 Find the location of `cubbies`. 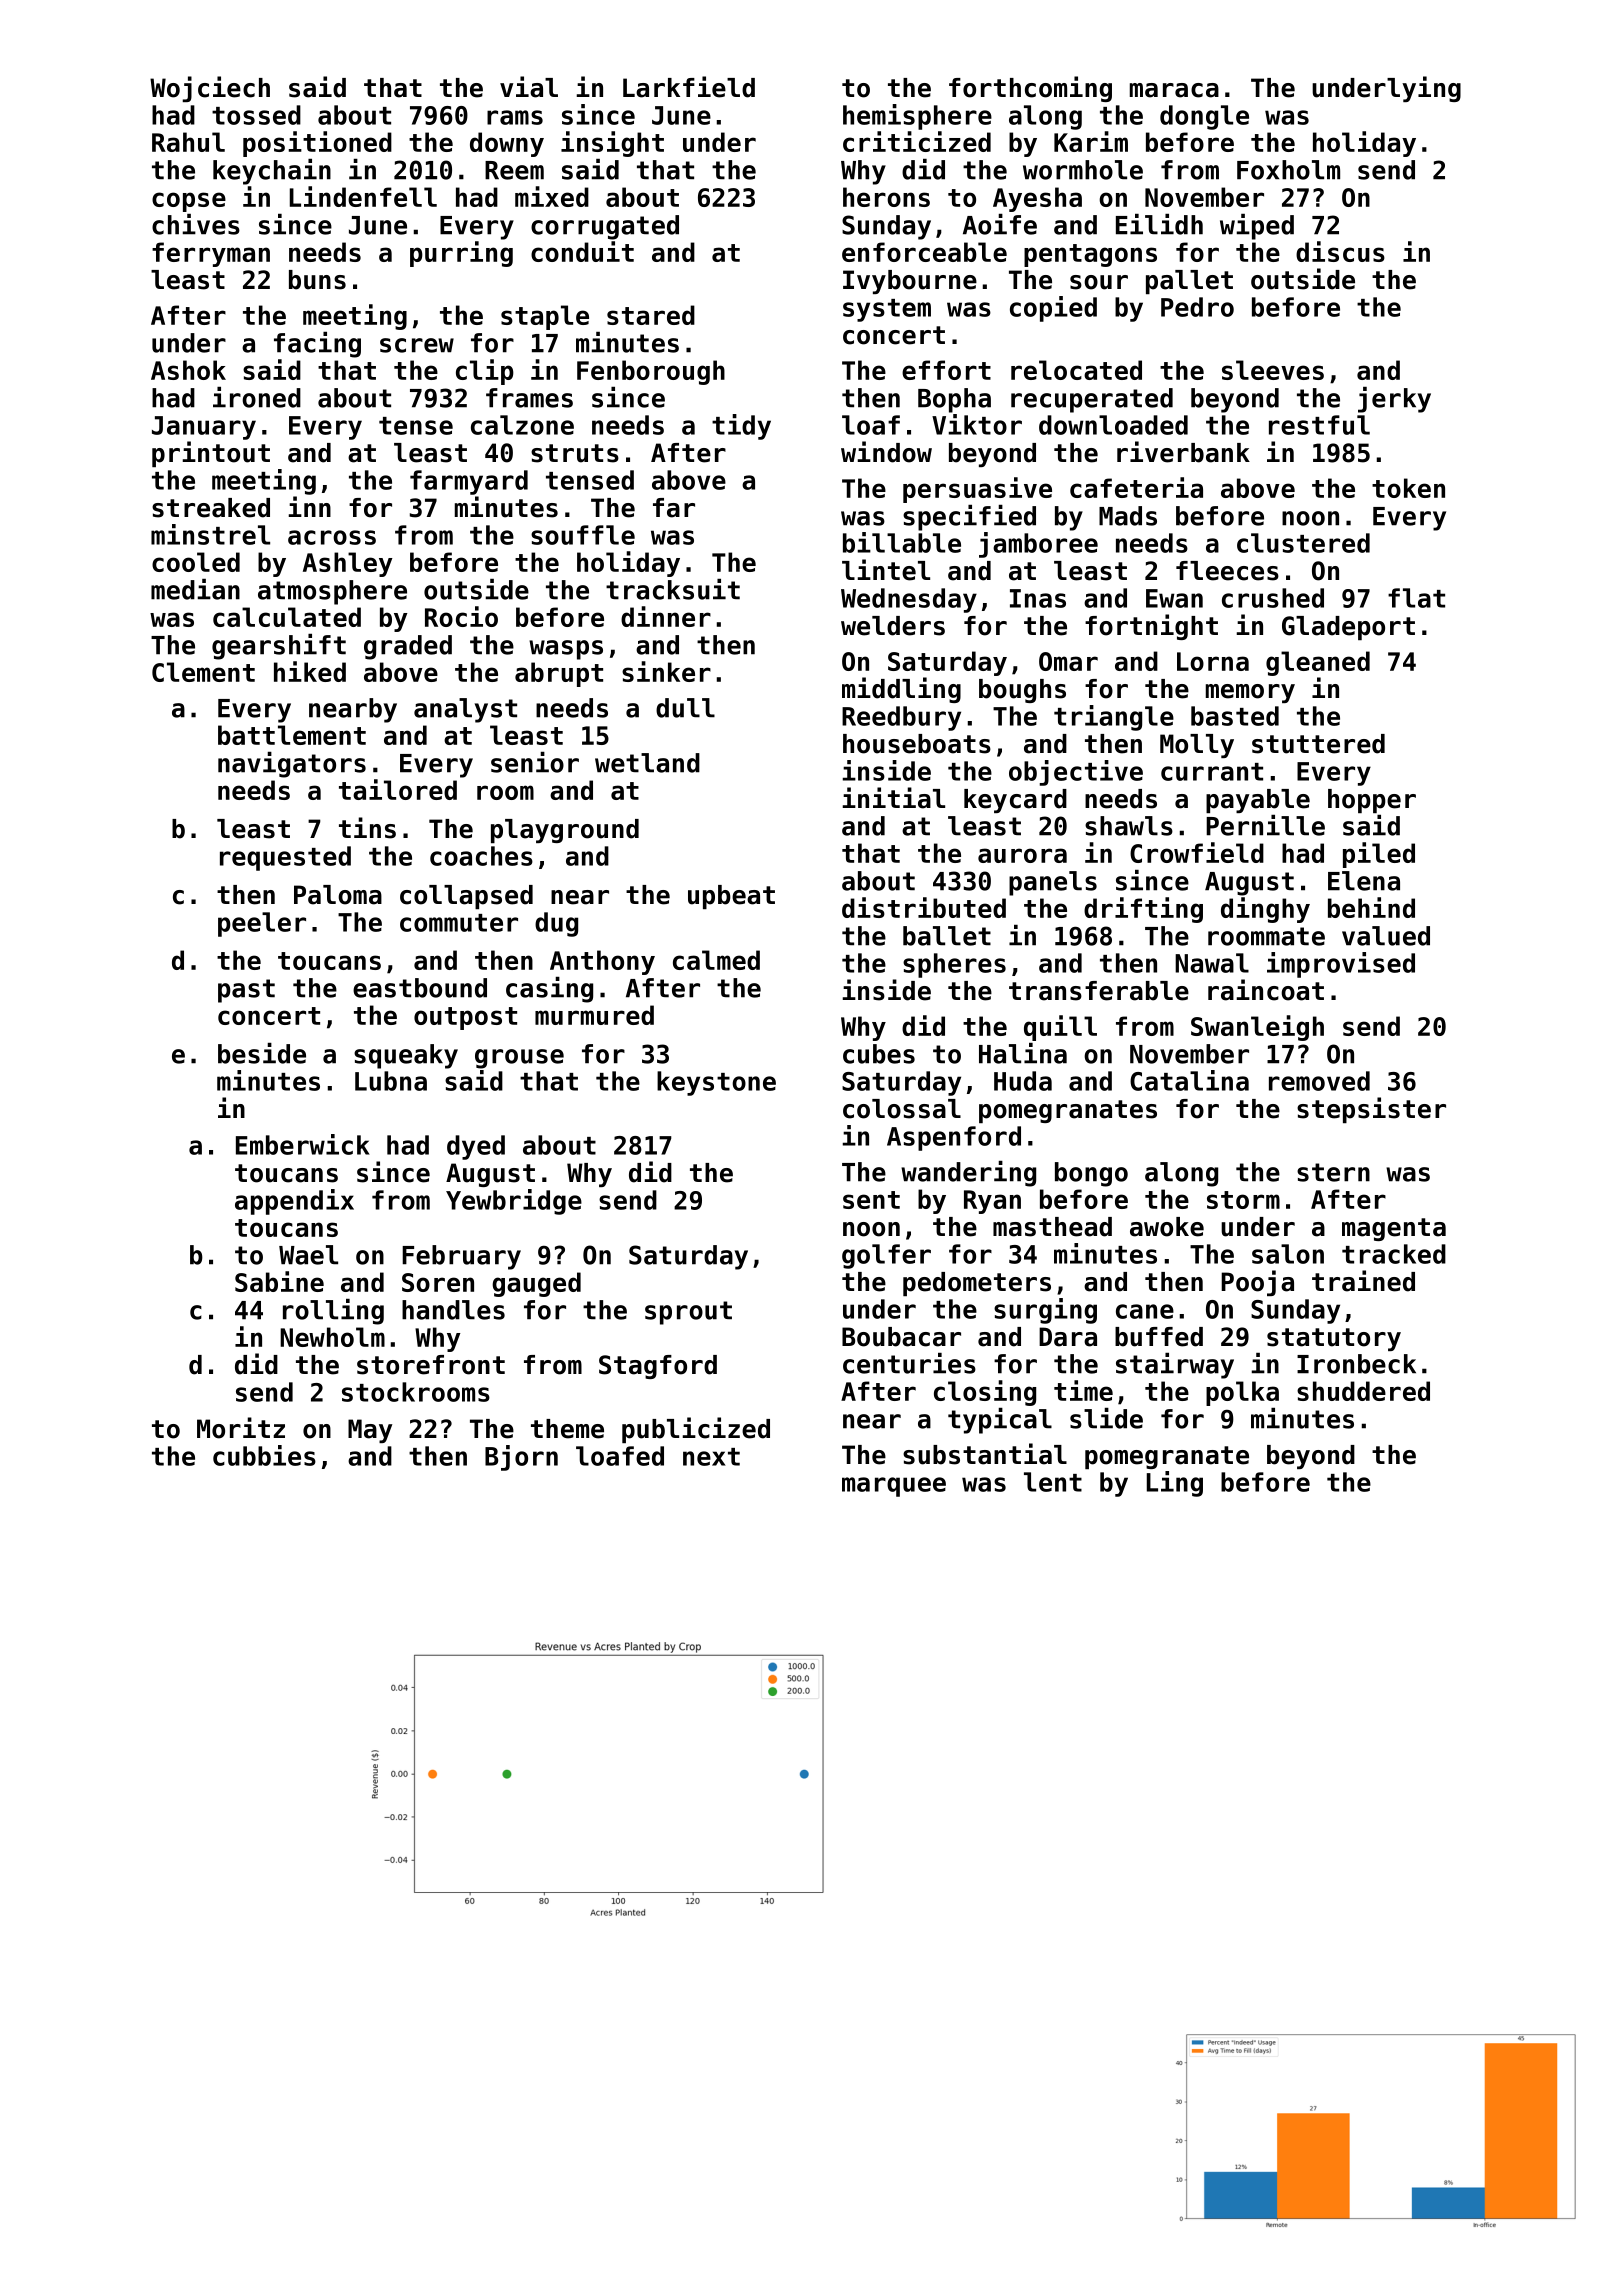

cubbies is located at coordinates (264, 1455).
